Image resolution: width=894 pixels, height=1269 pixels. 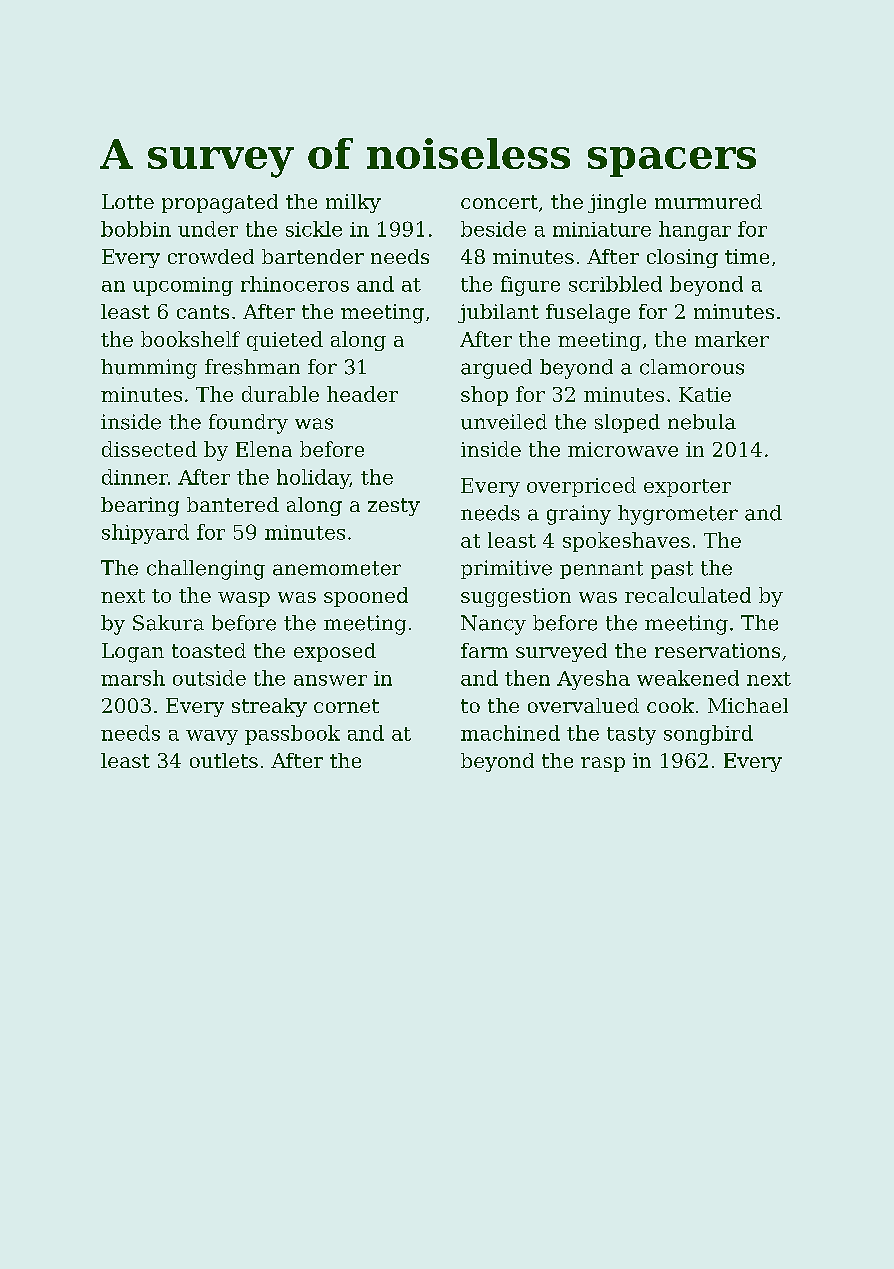 I want to click on challenging, so click(x=206, y=570).
